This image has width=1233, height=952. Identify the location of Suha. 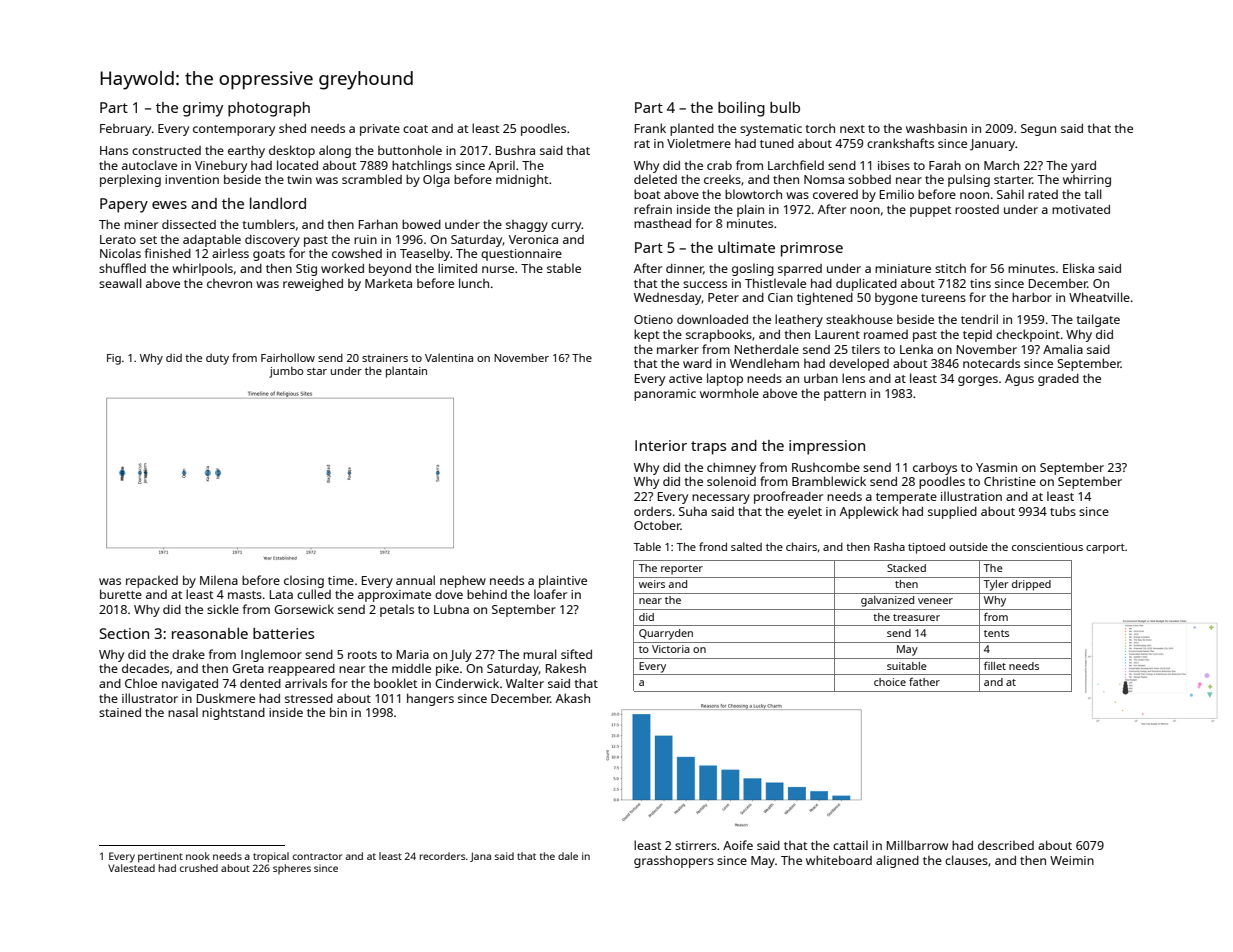
(693, 511).
